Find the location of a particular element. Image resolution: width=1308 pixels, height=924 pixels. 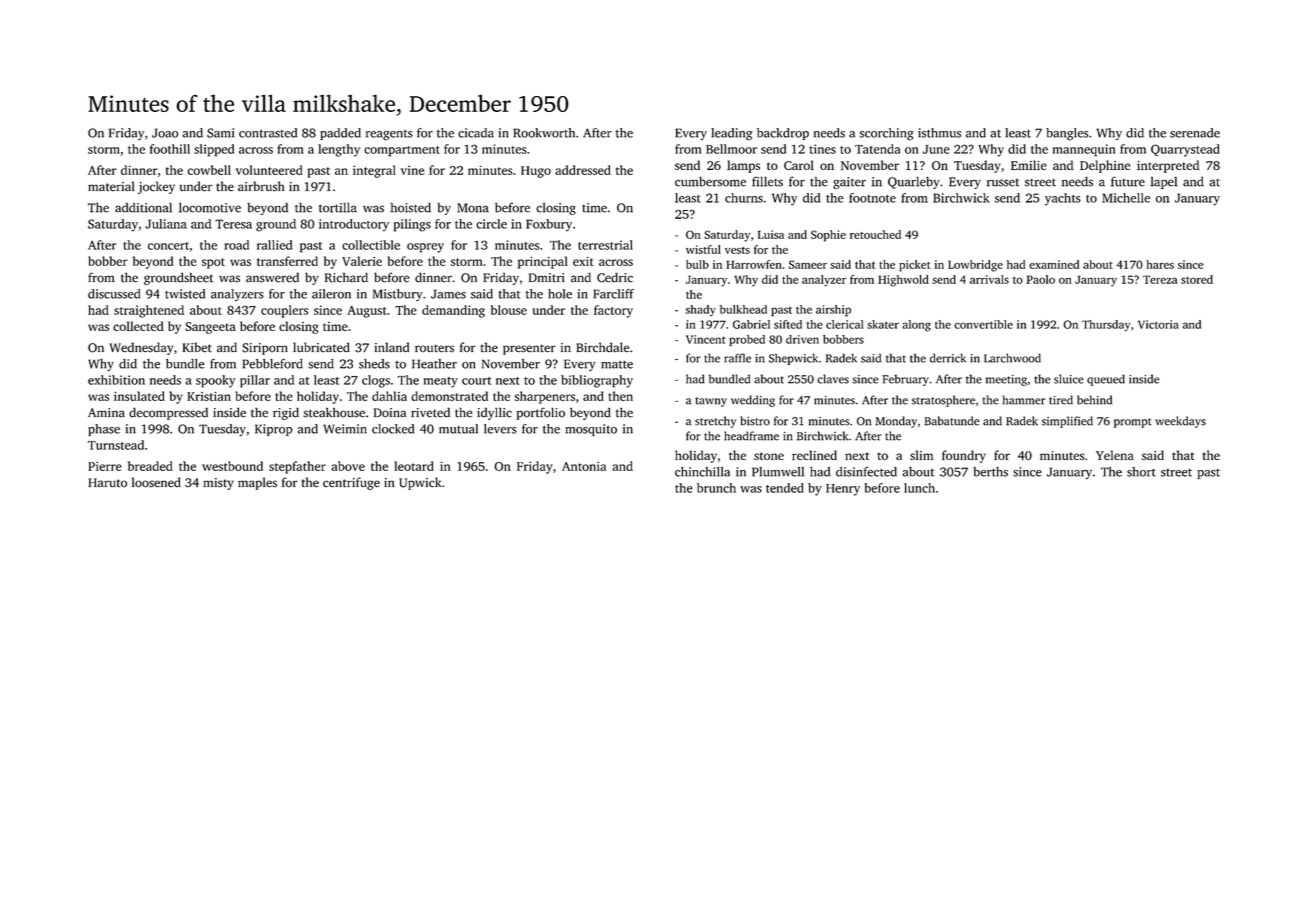

brunch is located at coordinates (716, 488).
